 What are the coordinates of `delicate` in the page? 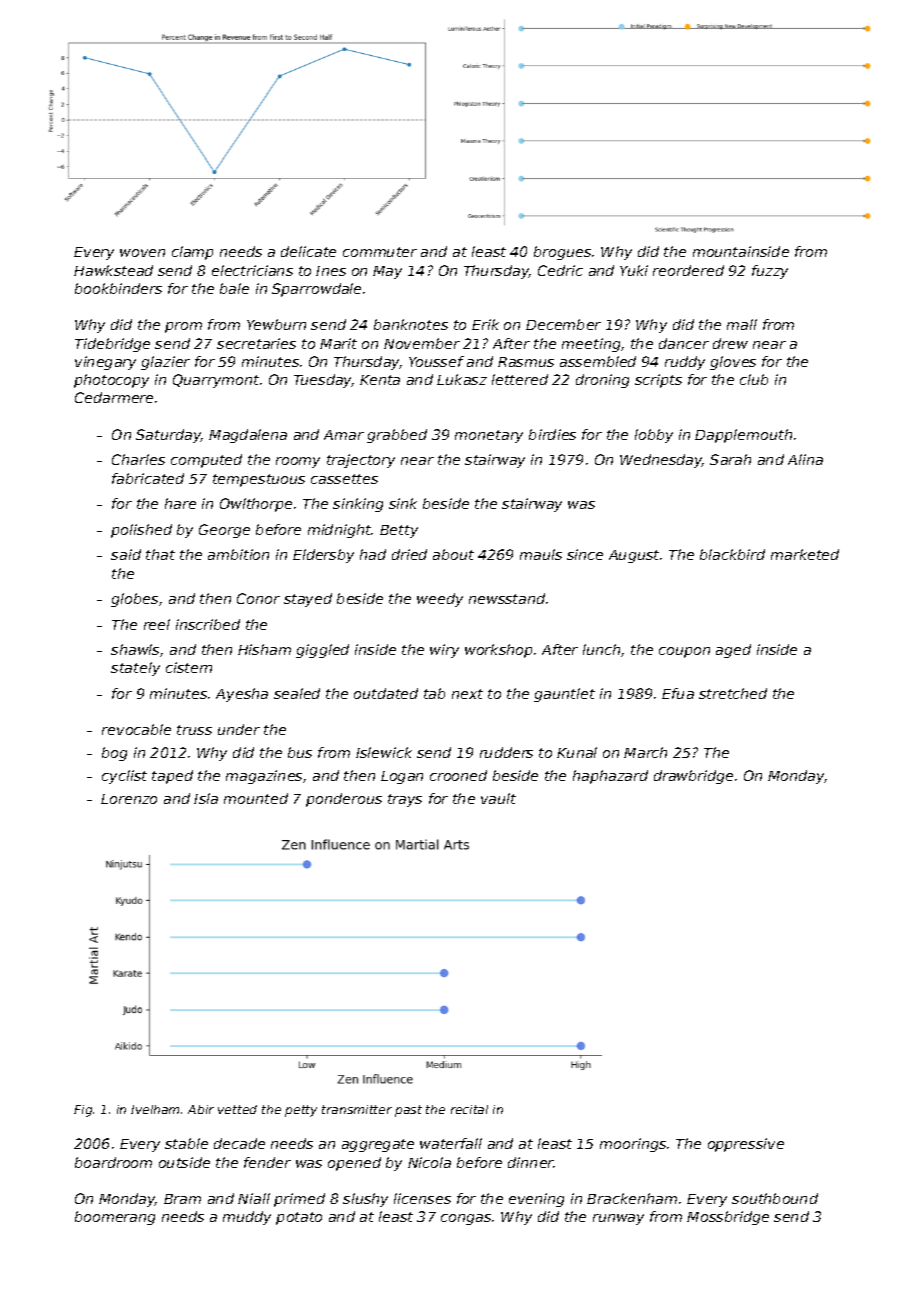 It's located at (308, 251).
